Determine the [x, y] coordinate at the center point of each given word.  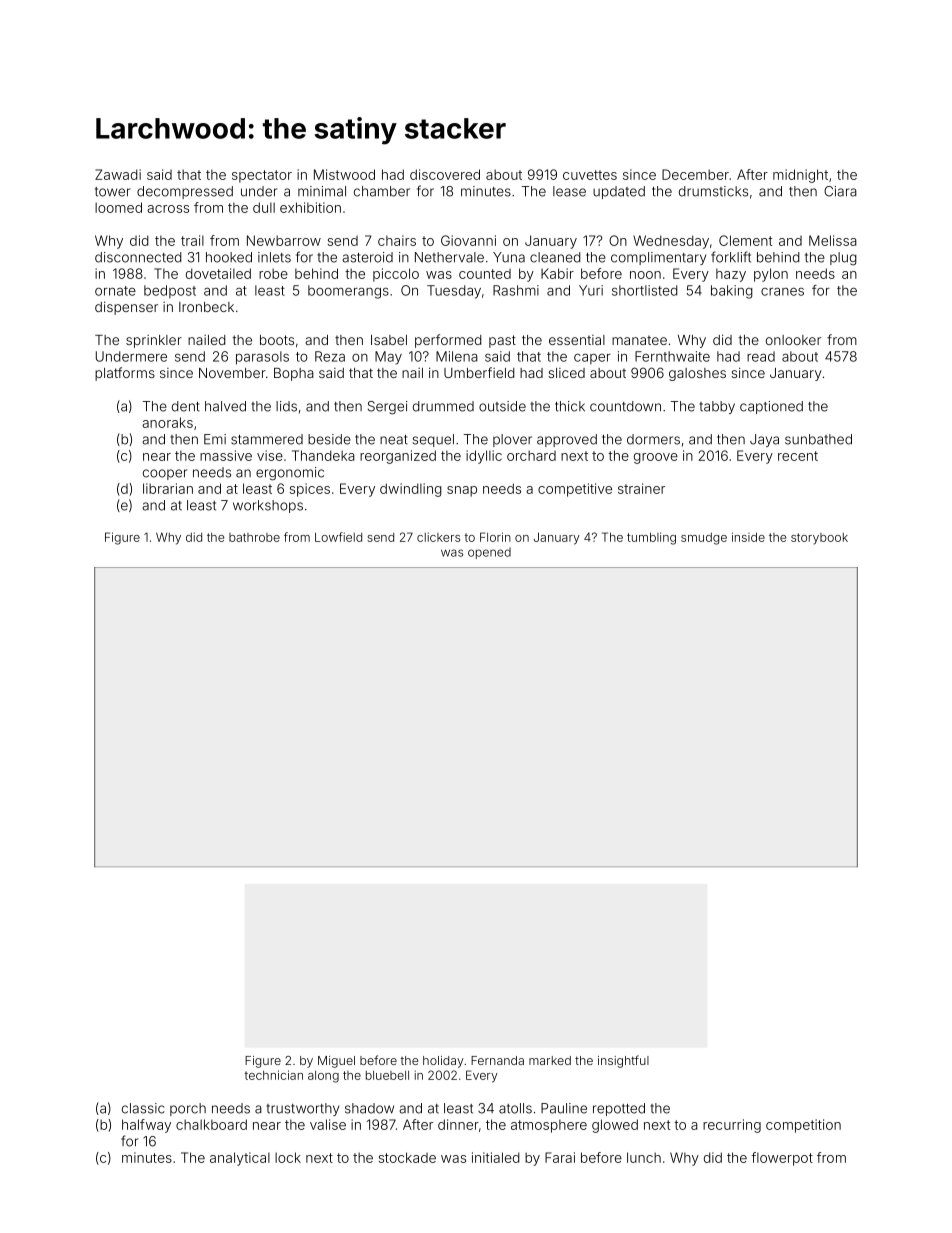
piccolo [396, 275]
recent [798, 456]
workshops [268, 506]
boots [277, 340]
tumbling [651, 538]
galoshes [697, 374]
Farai [560, 1157]
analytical [240, 1159]
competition [803, 1126]
